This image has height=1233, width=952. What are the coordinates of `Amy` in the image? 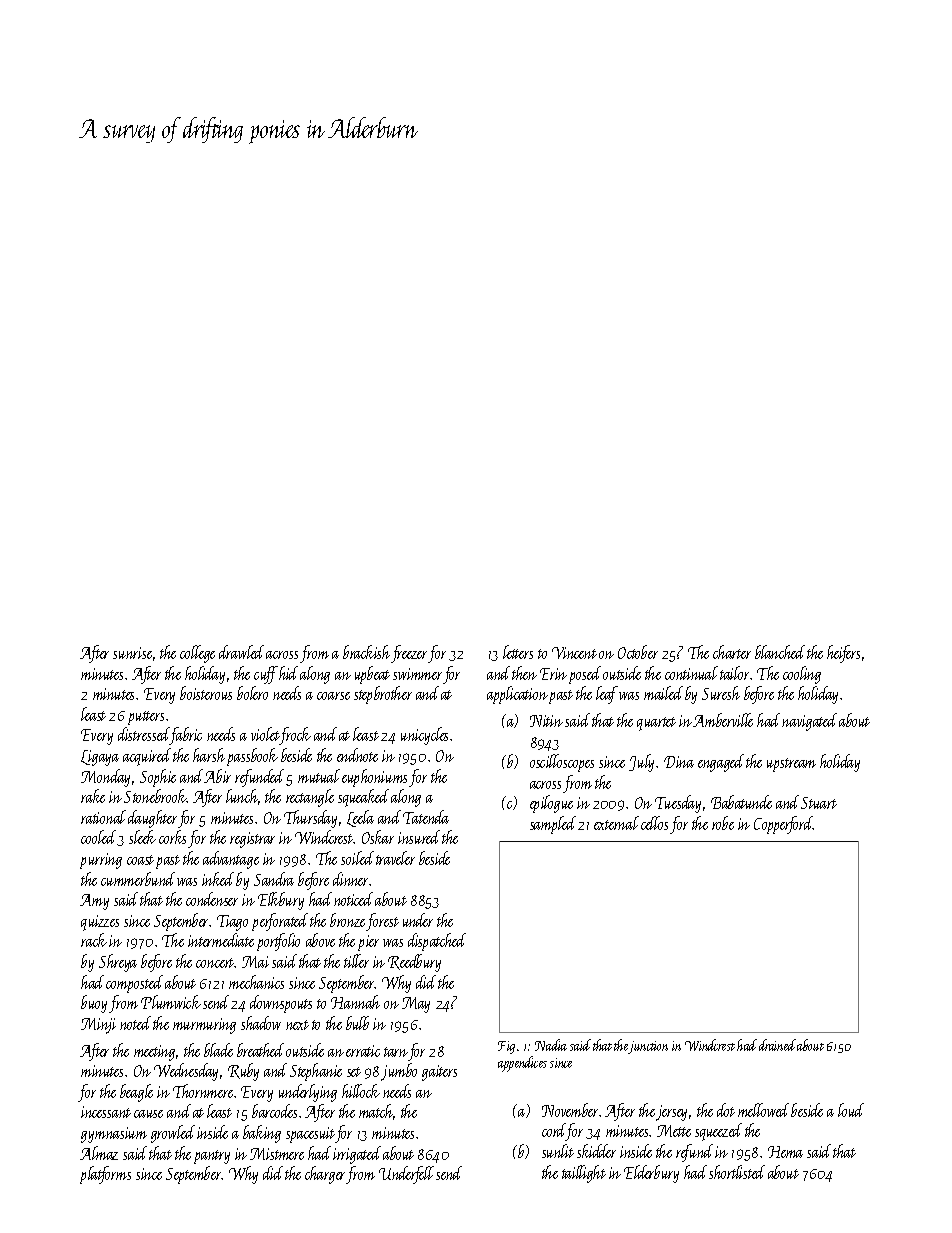 It's located at (94, 902).
